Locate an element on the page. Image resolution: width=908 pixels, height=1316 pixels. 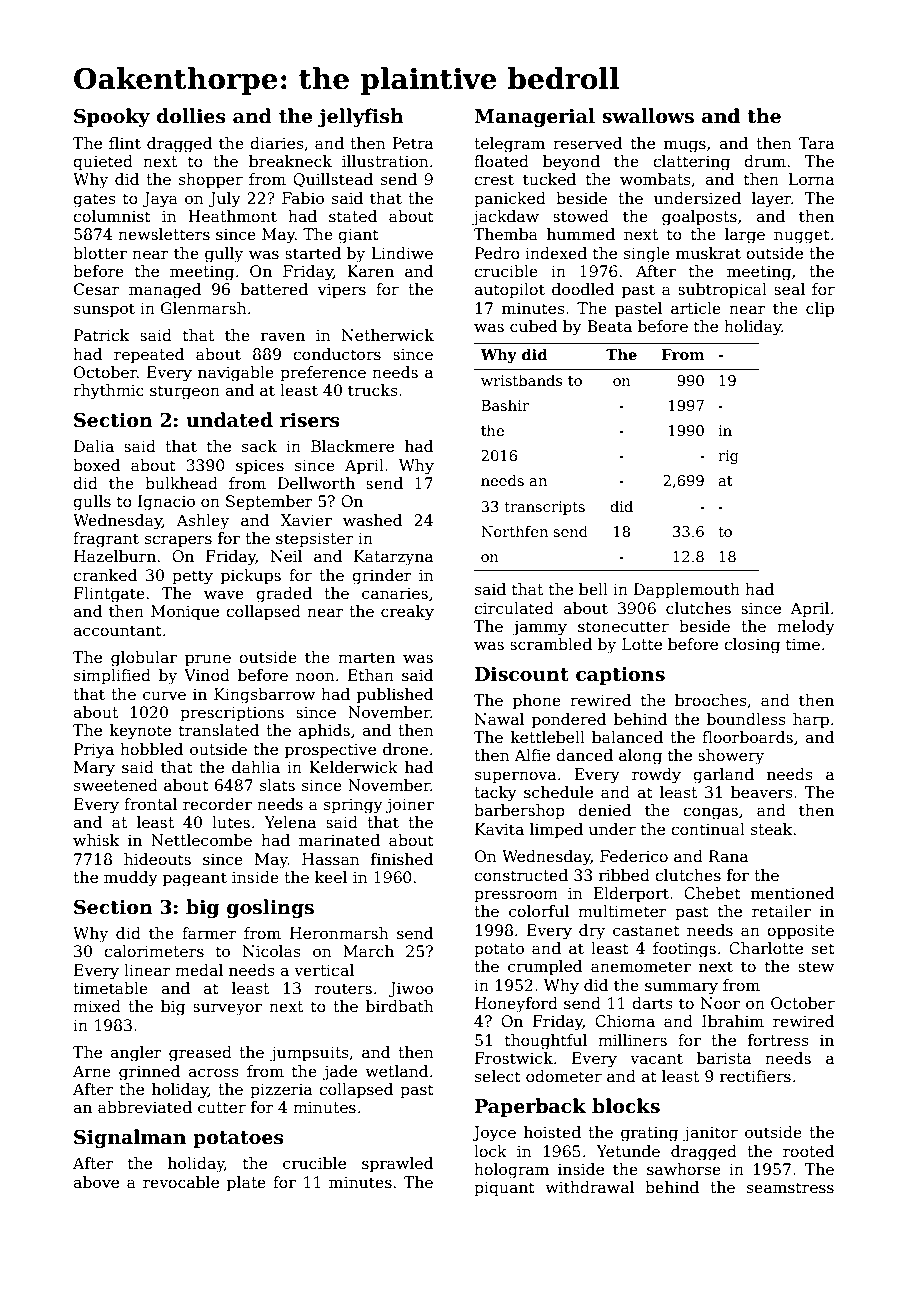
cubed is located at coordinates (533, 326).
